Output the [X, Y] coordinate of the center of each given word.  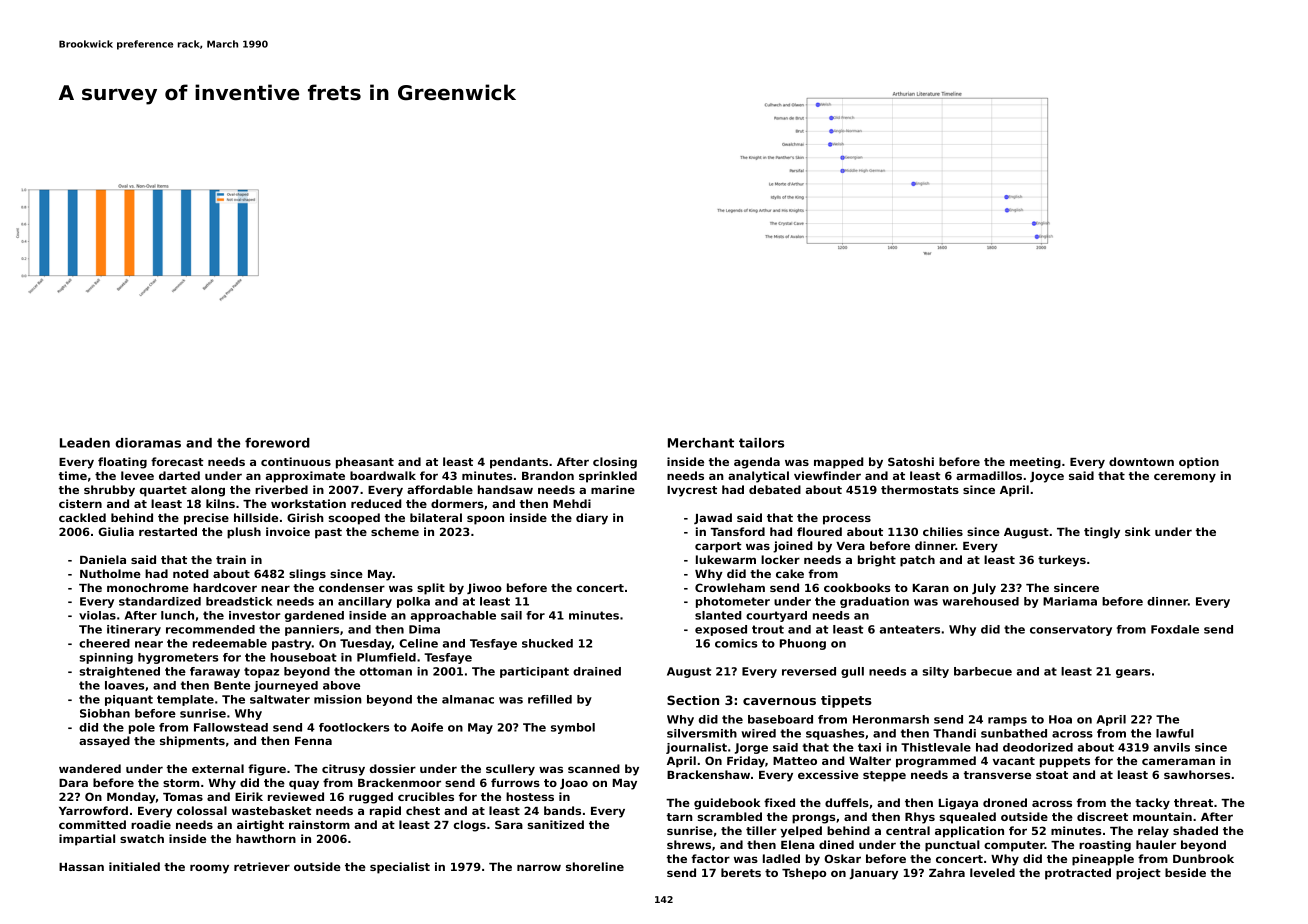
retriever [262, 866]
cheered [104, 643]
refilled [550, 699]
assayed [104, 742]
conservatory [1071, 630]
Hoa [1060, 719]
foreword [277, 443]
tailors [761, 443]
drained [597, 671]
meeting [1035, 463]
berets [741, 872]
